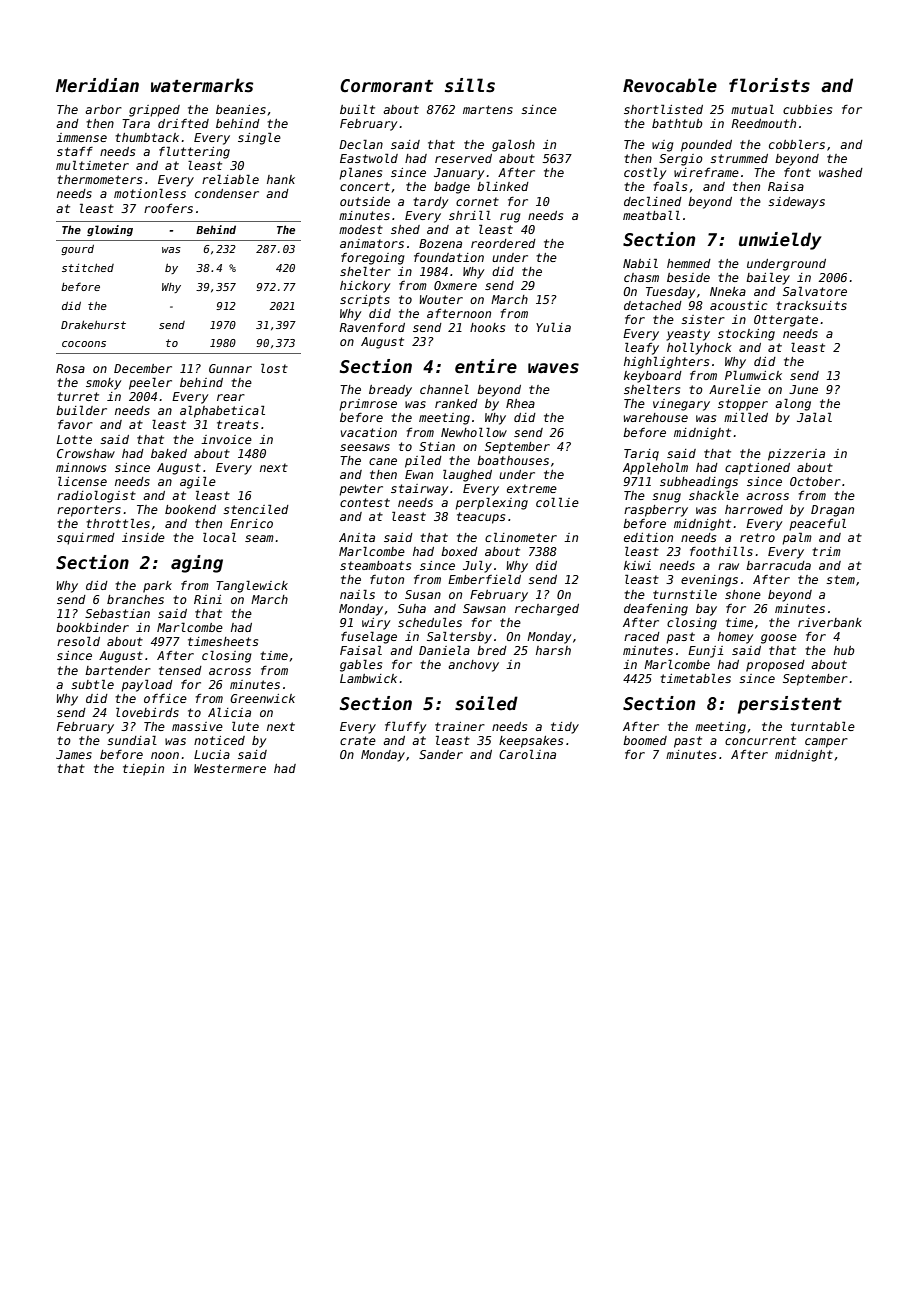 Image resolution: width=924 pixels, height=1308 pixels. I want to click on minnows, so click(81, 467).
